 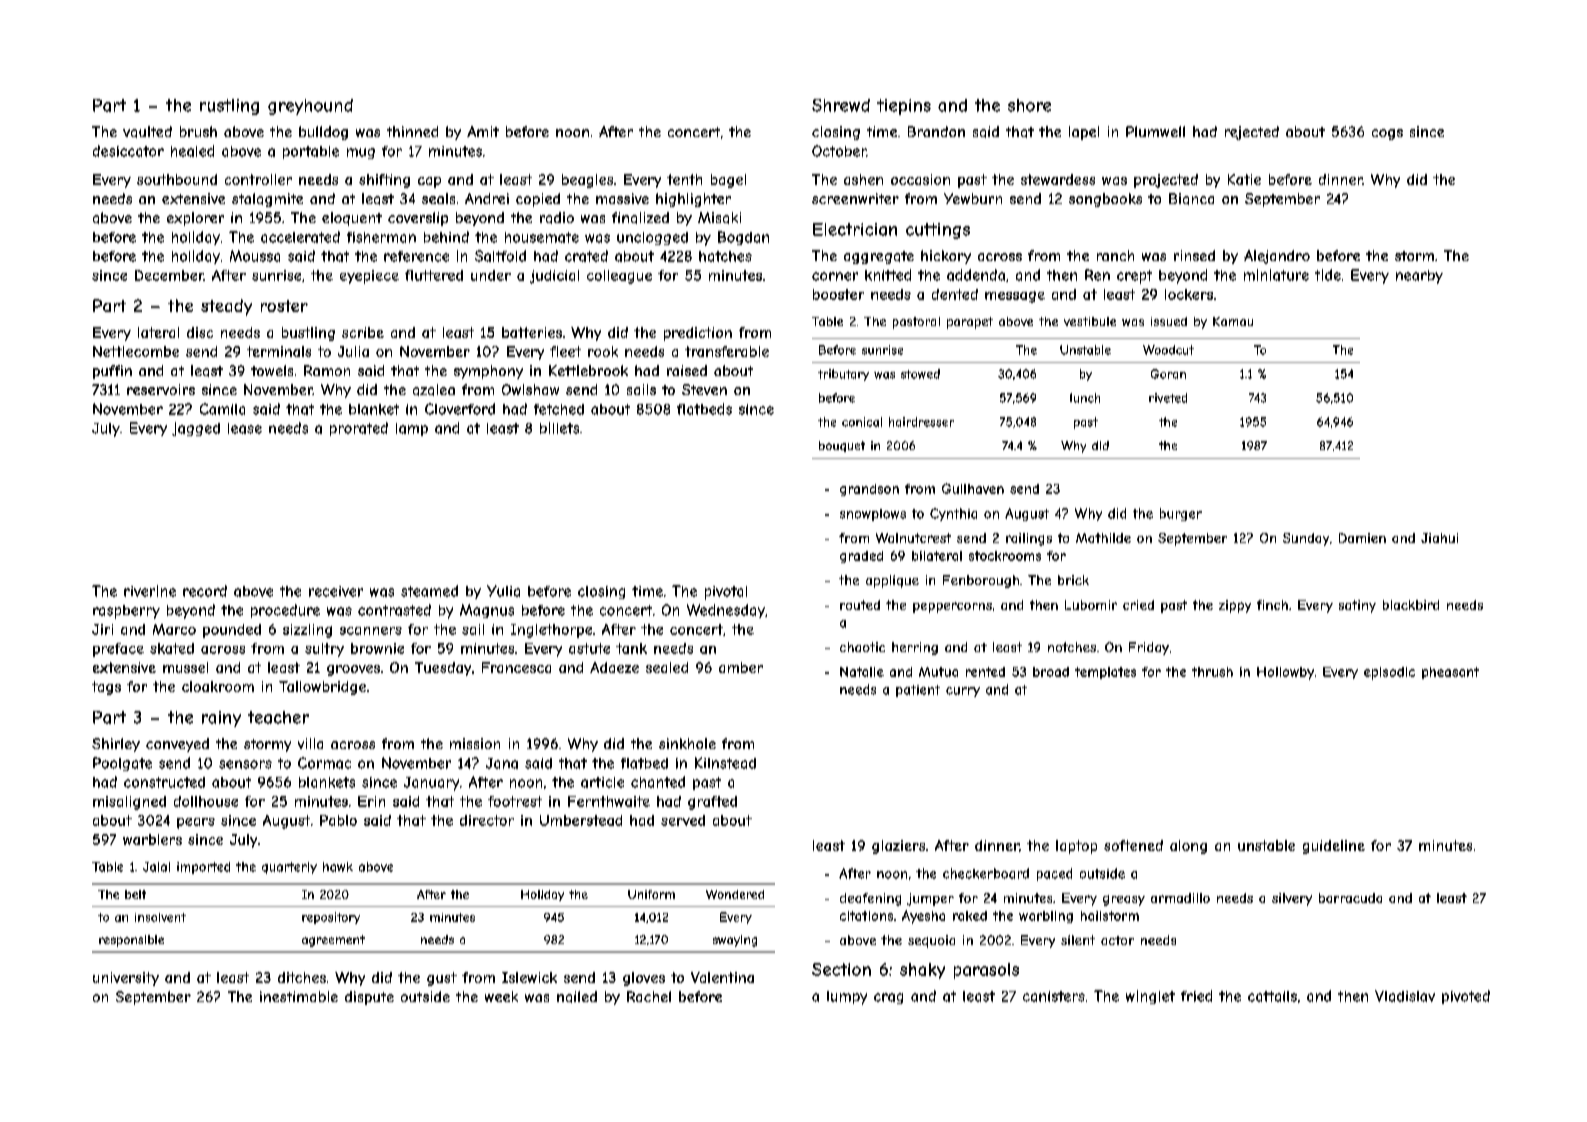 What do you see at coordinates (841, 105) in the image?
I see `Shrewd` at bounding box center [841, 105].
